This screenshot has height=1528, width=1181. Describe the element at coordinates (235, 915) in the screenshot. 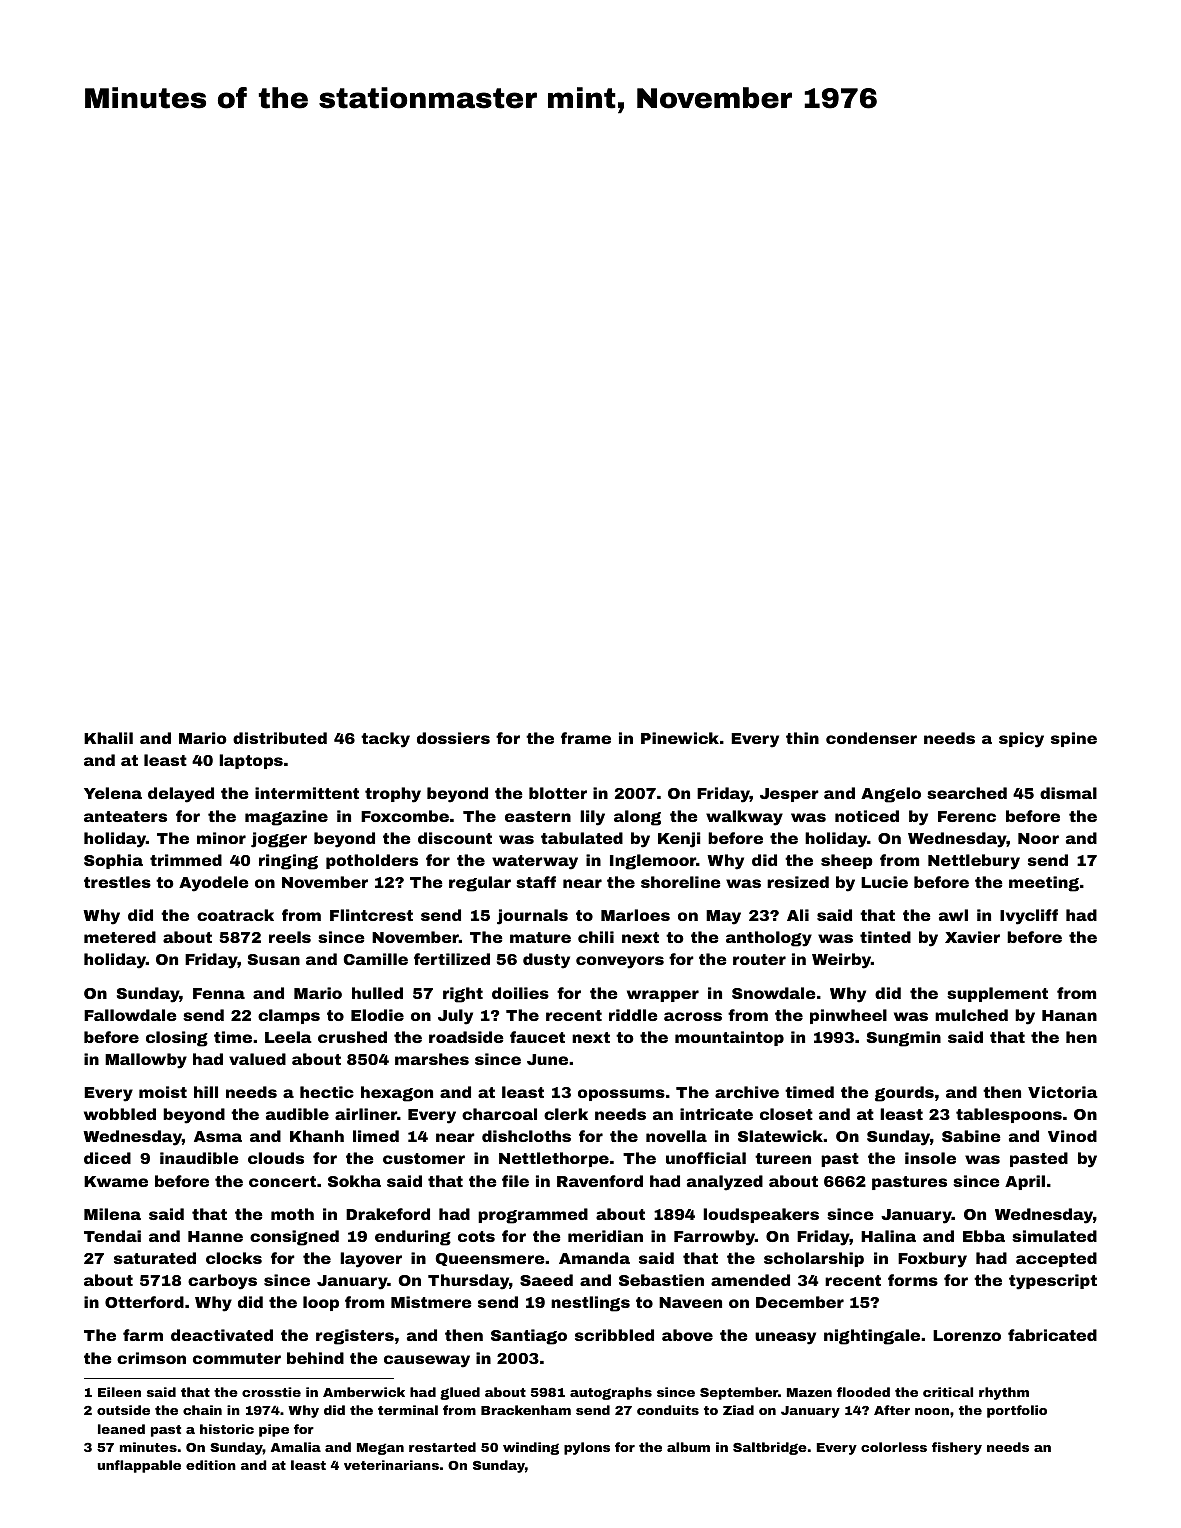

I see `coatrack` at that location.
